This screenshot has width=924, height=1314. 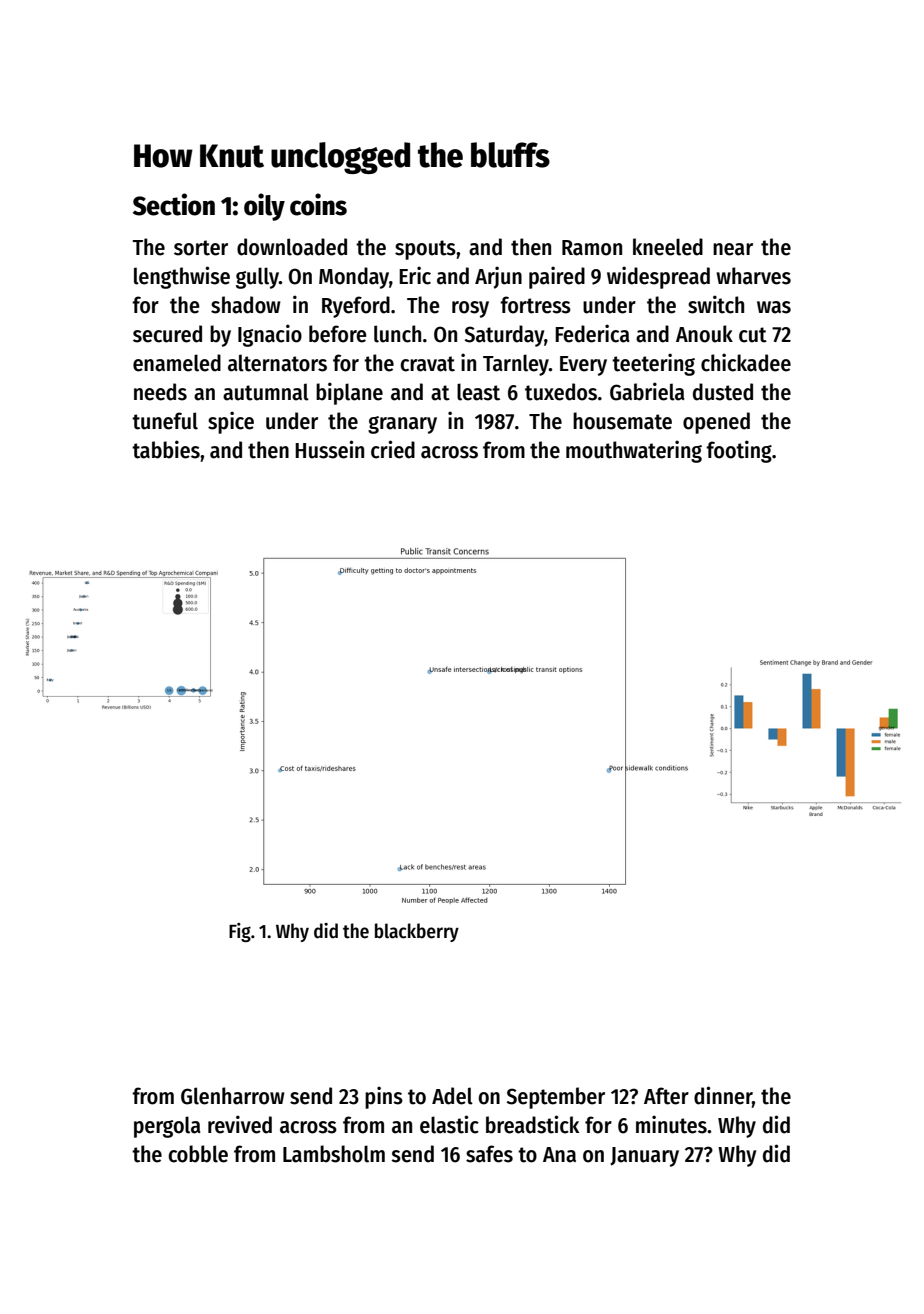 I want to click on tabbies, so click(x=166, y=449).
